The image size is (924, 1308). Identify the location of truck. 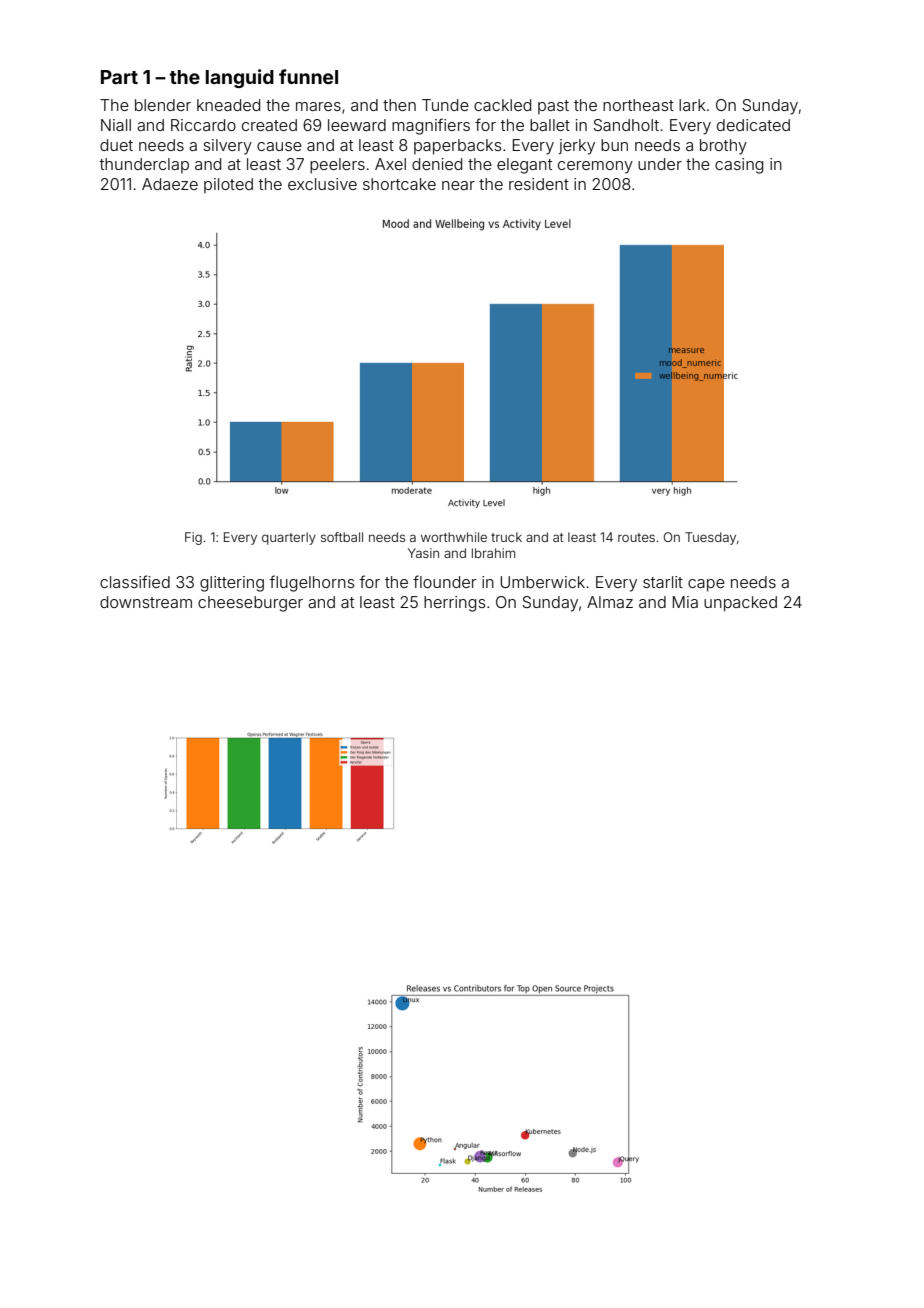
(506, 537).
